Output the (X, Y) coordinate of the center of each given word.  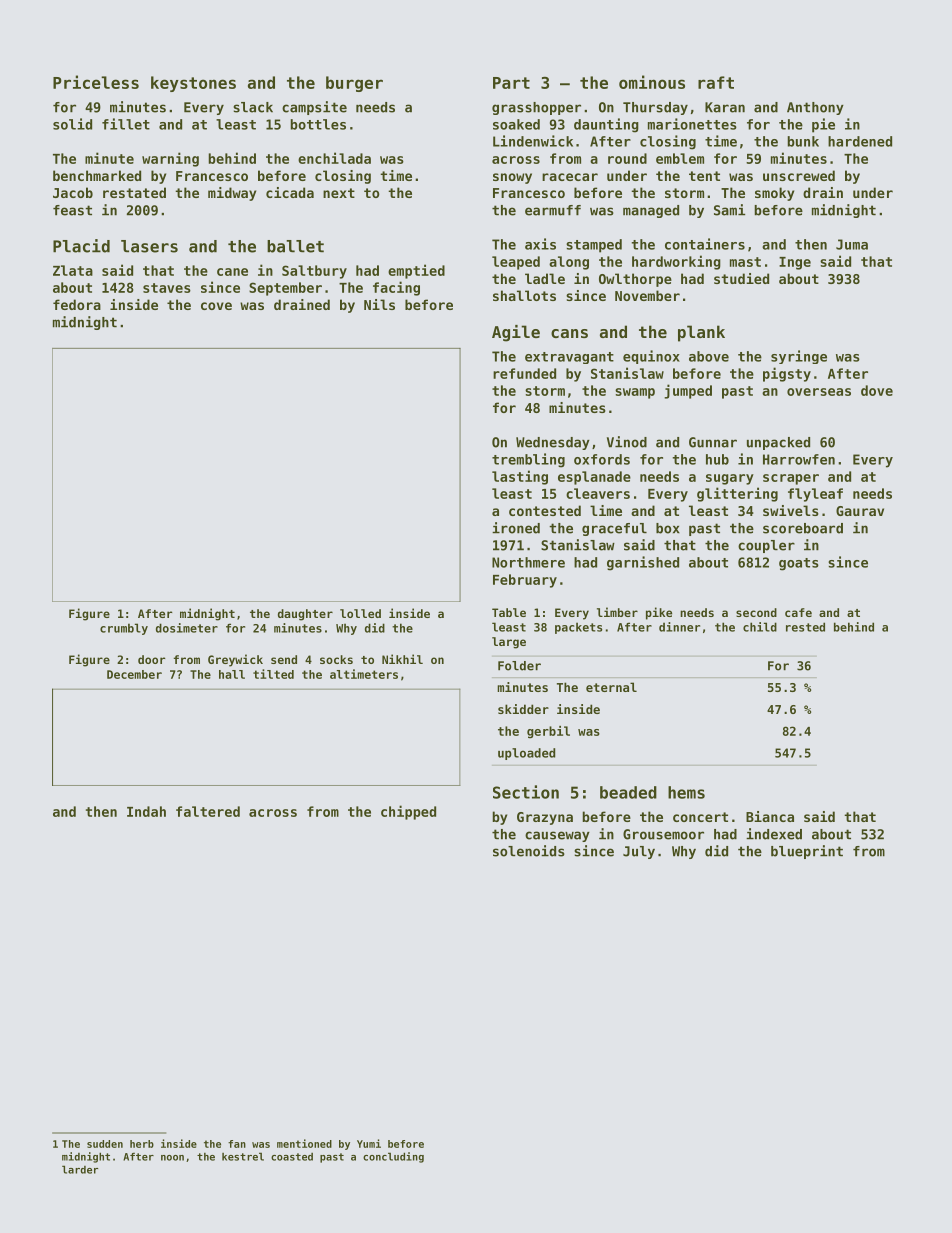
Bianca (770, 816)
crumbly (124, 629)
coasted (292, 1157)
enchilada (334, 158)
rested (805, 627)
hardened (860, 141)
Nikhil (402, 659)
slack (253, 107)
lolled (360, 613)
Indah (146, 811)
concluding (393, 1157)
